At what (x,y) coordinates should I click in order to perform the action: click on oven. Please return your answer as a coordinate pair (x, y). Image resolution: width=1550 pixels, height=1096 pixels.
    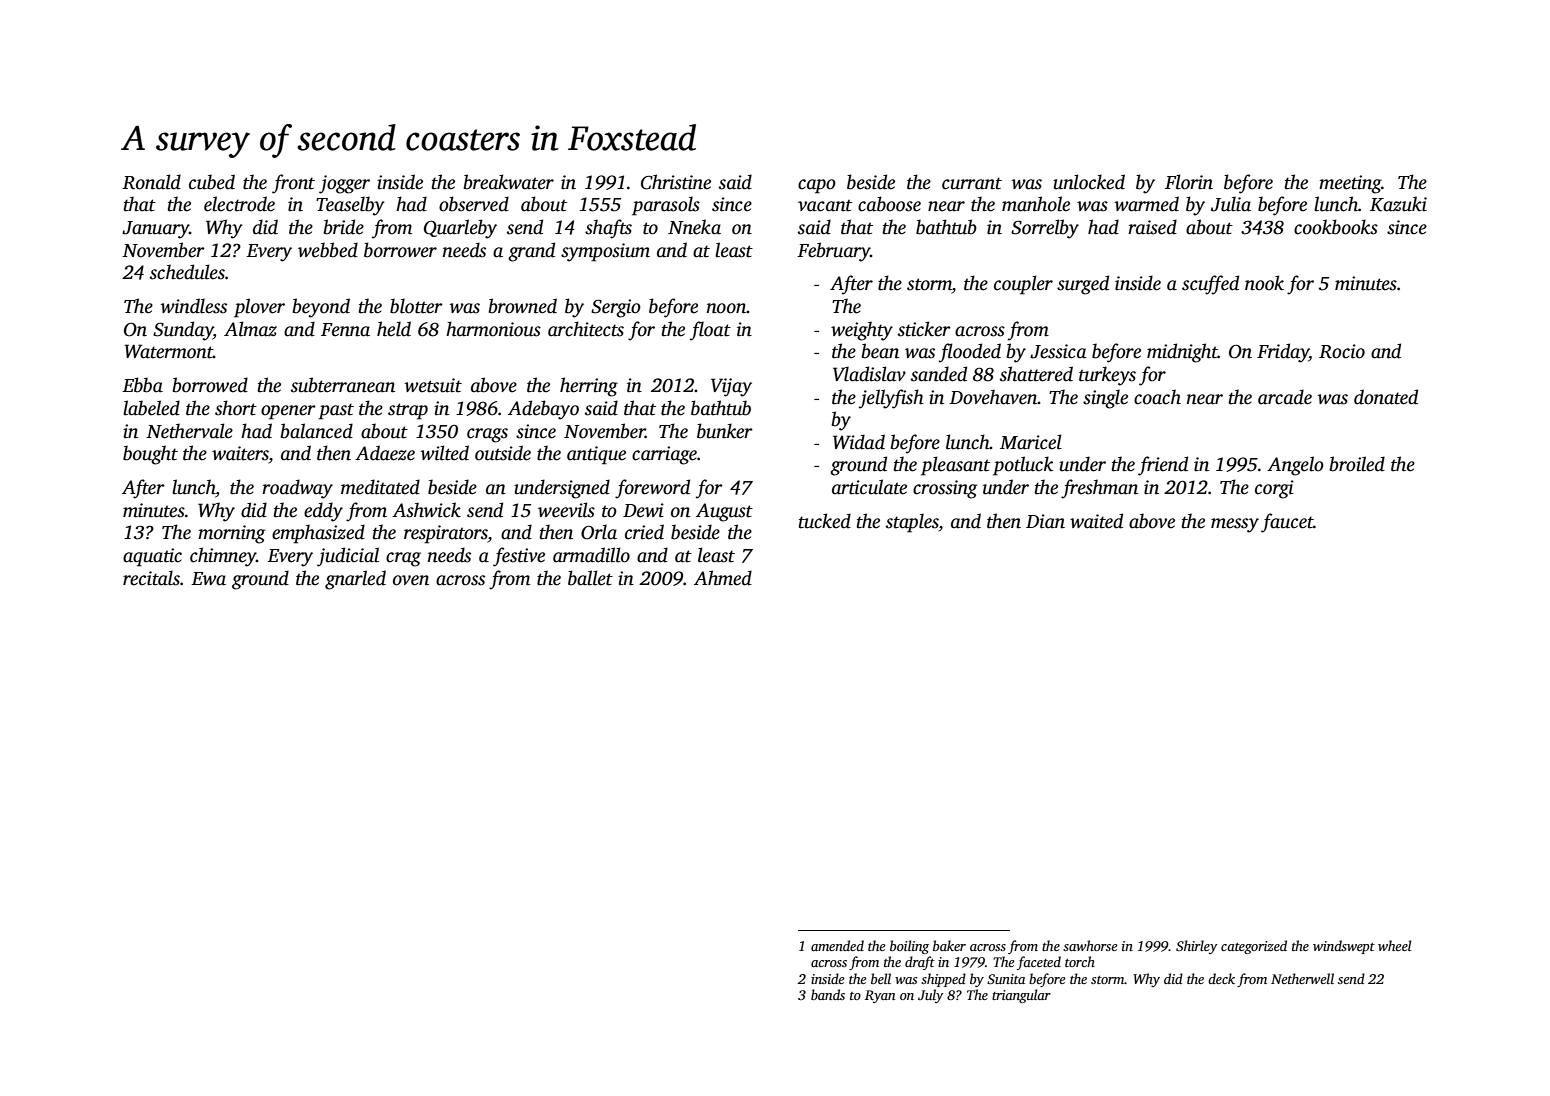
    Looking at the image, I should click on (411, 580).
